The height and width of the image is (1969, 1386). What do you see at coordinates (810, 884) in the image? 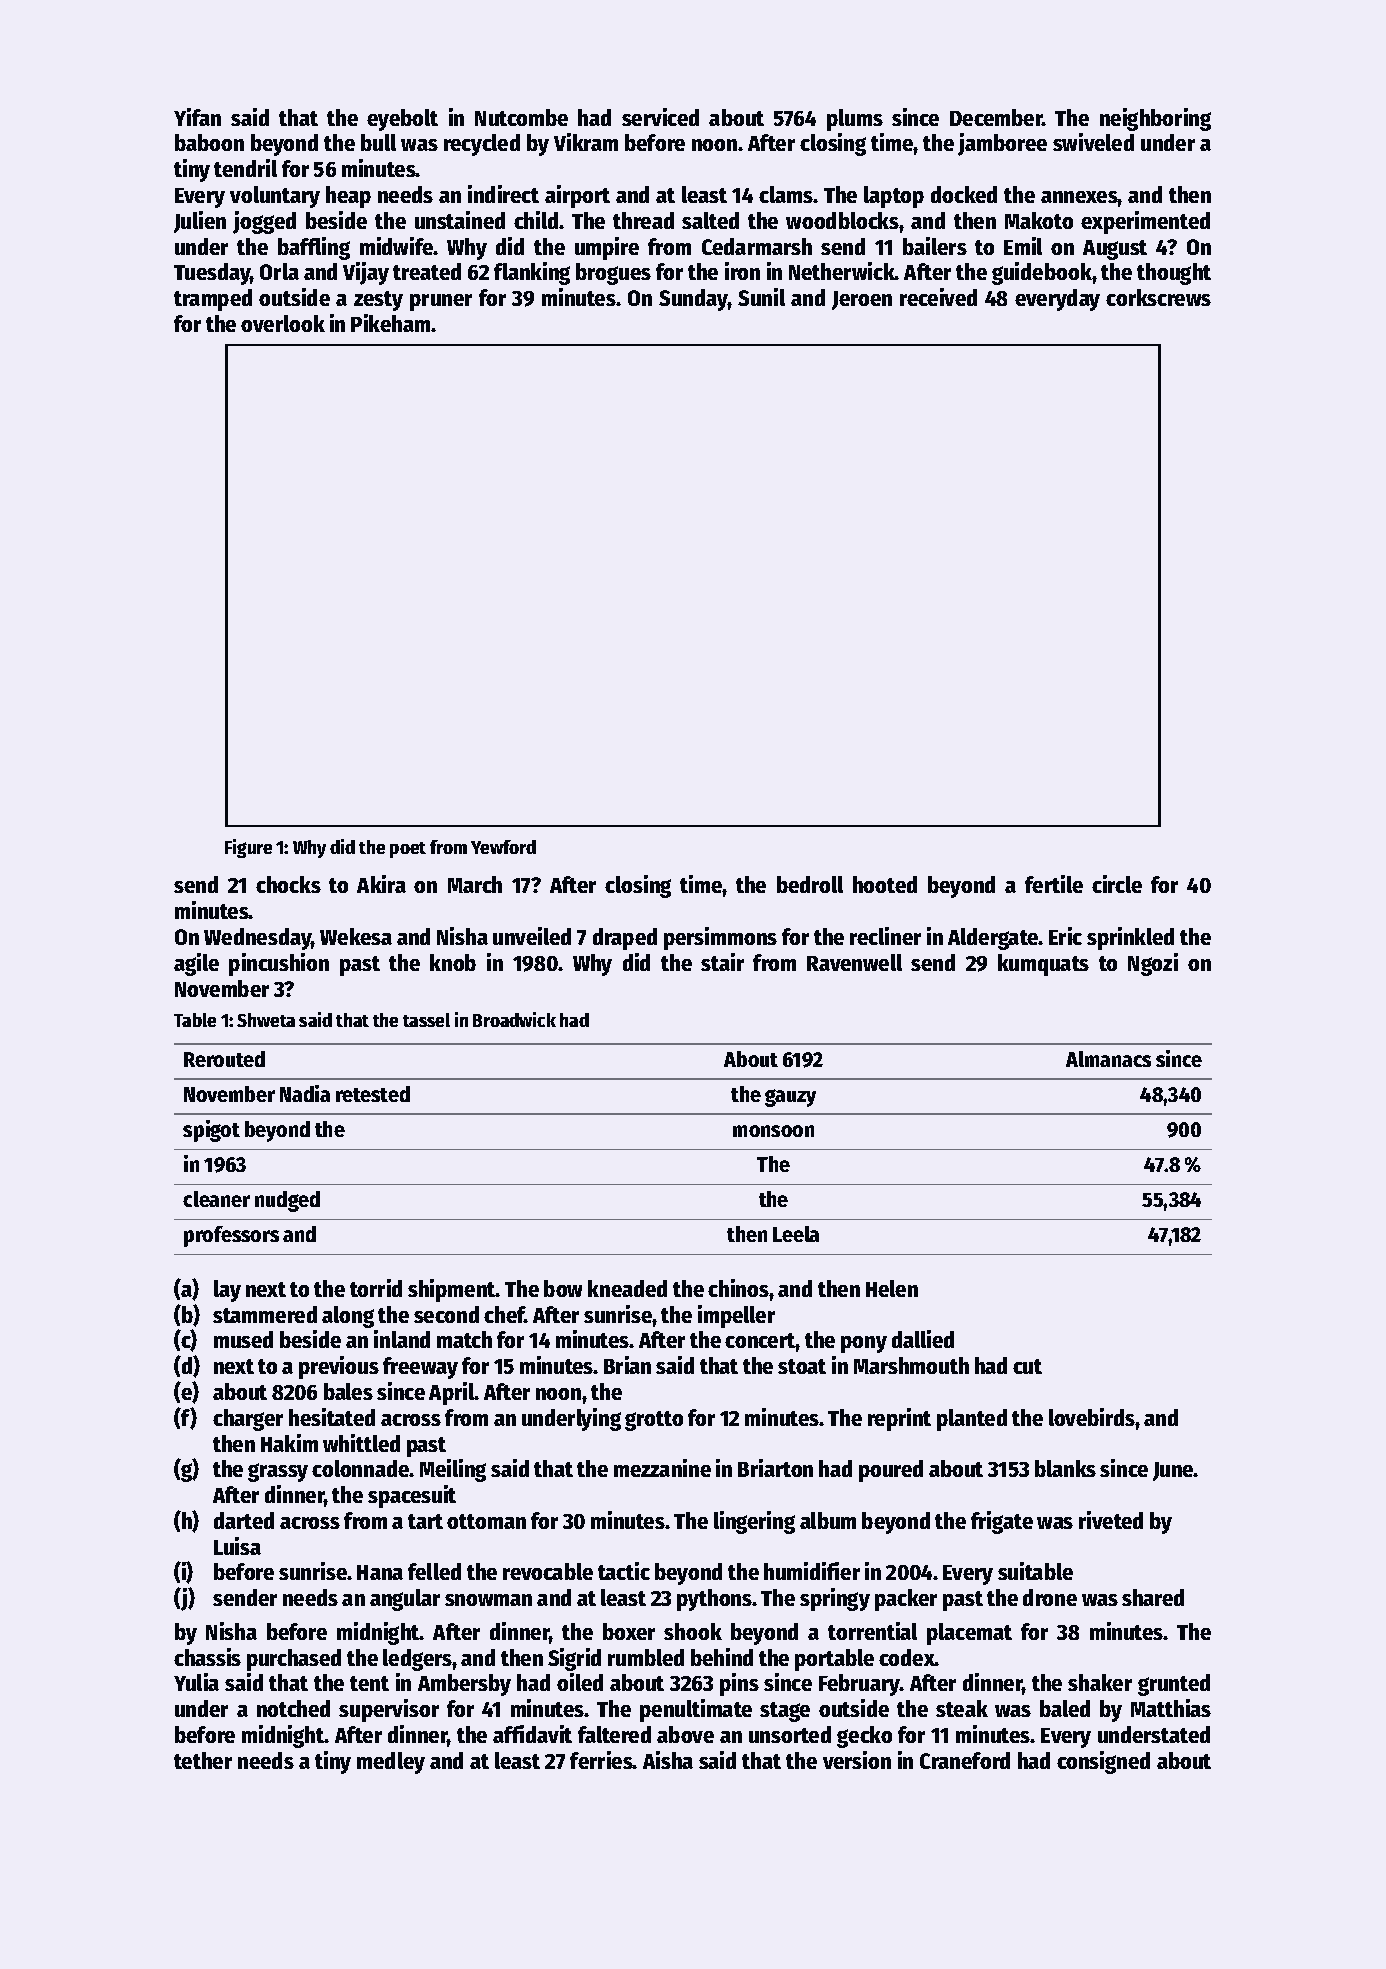
I see `bedroll` at bounding box center [810, 884].
